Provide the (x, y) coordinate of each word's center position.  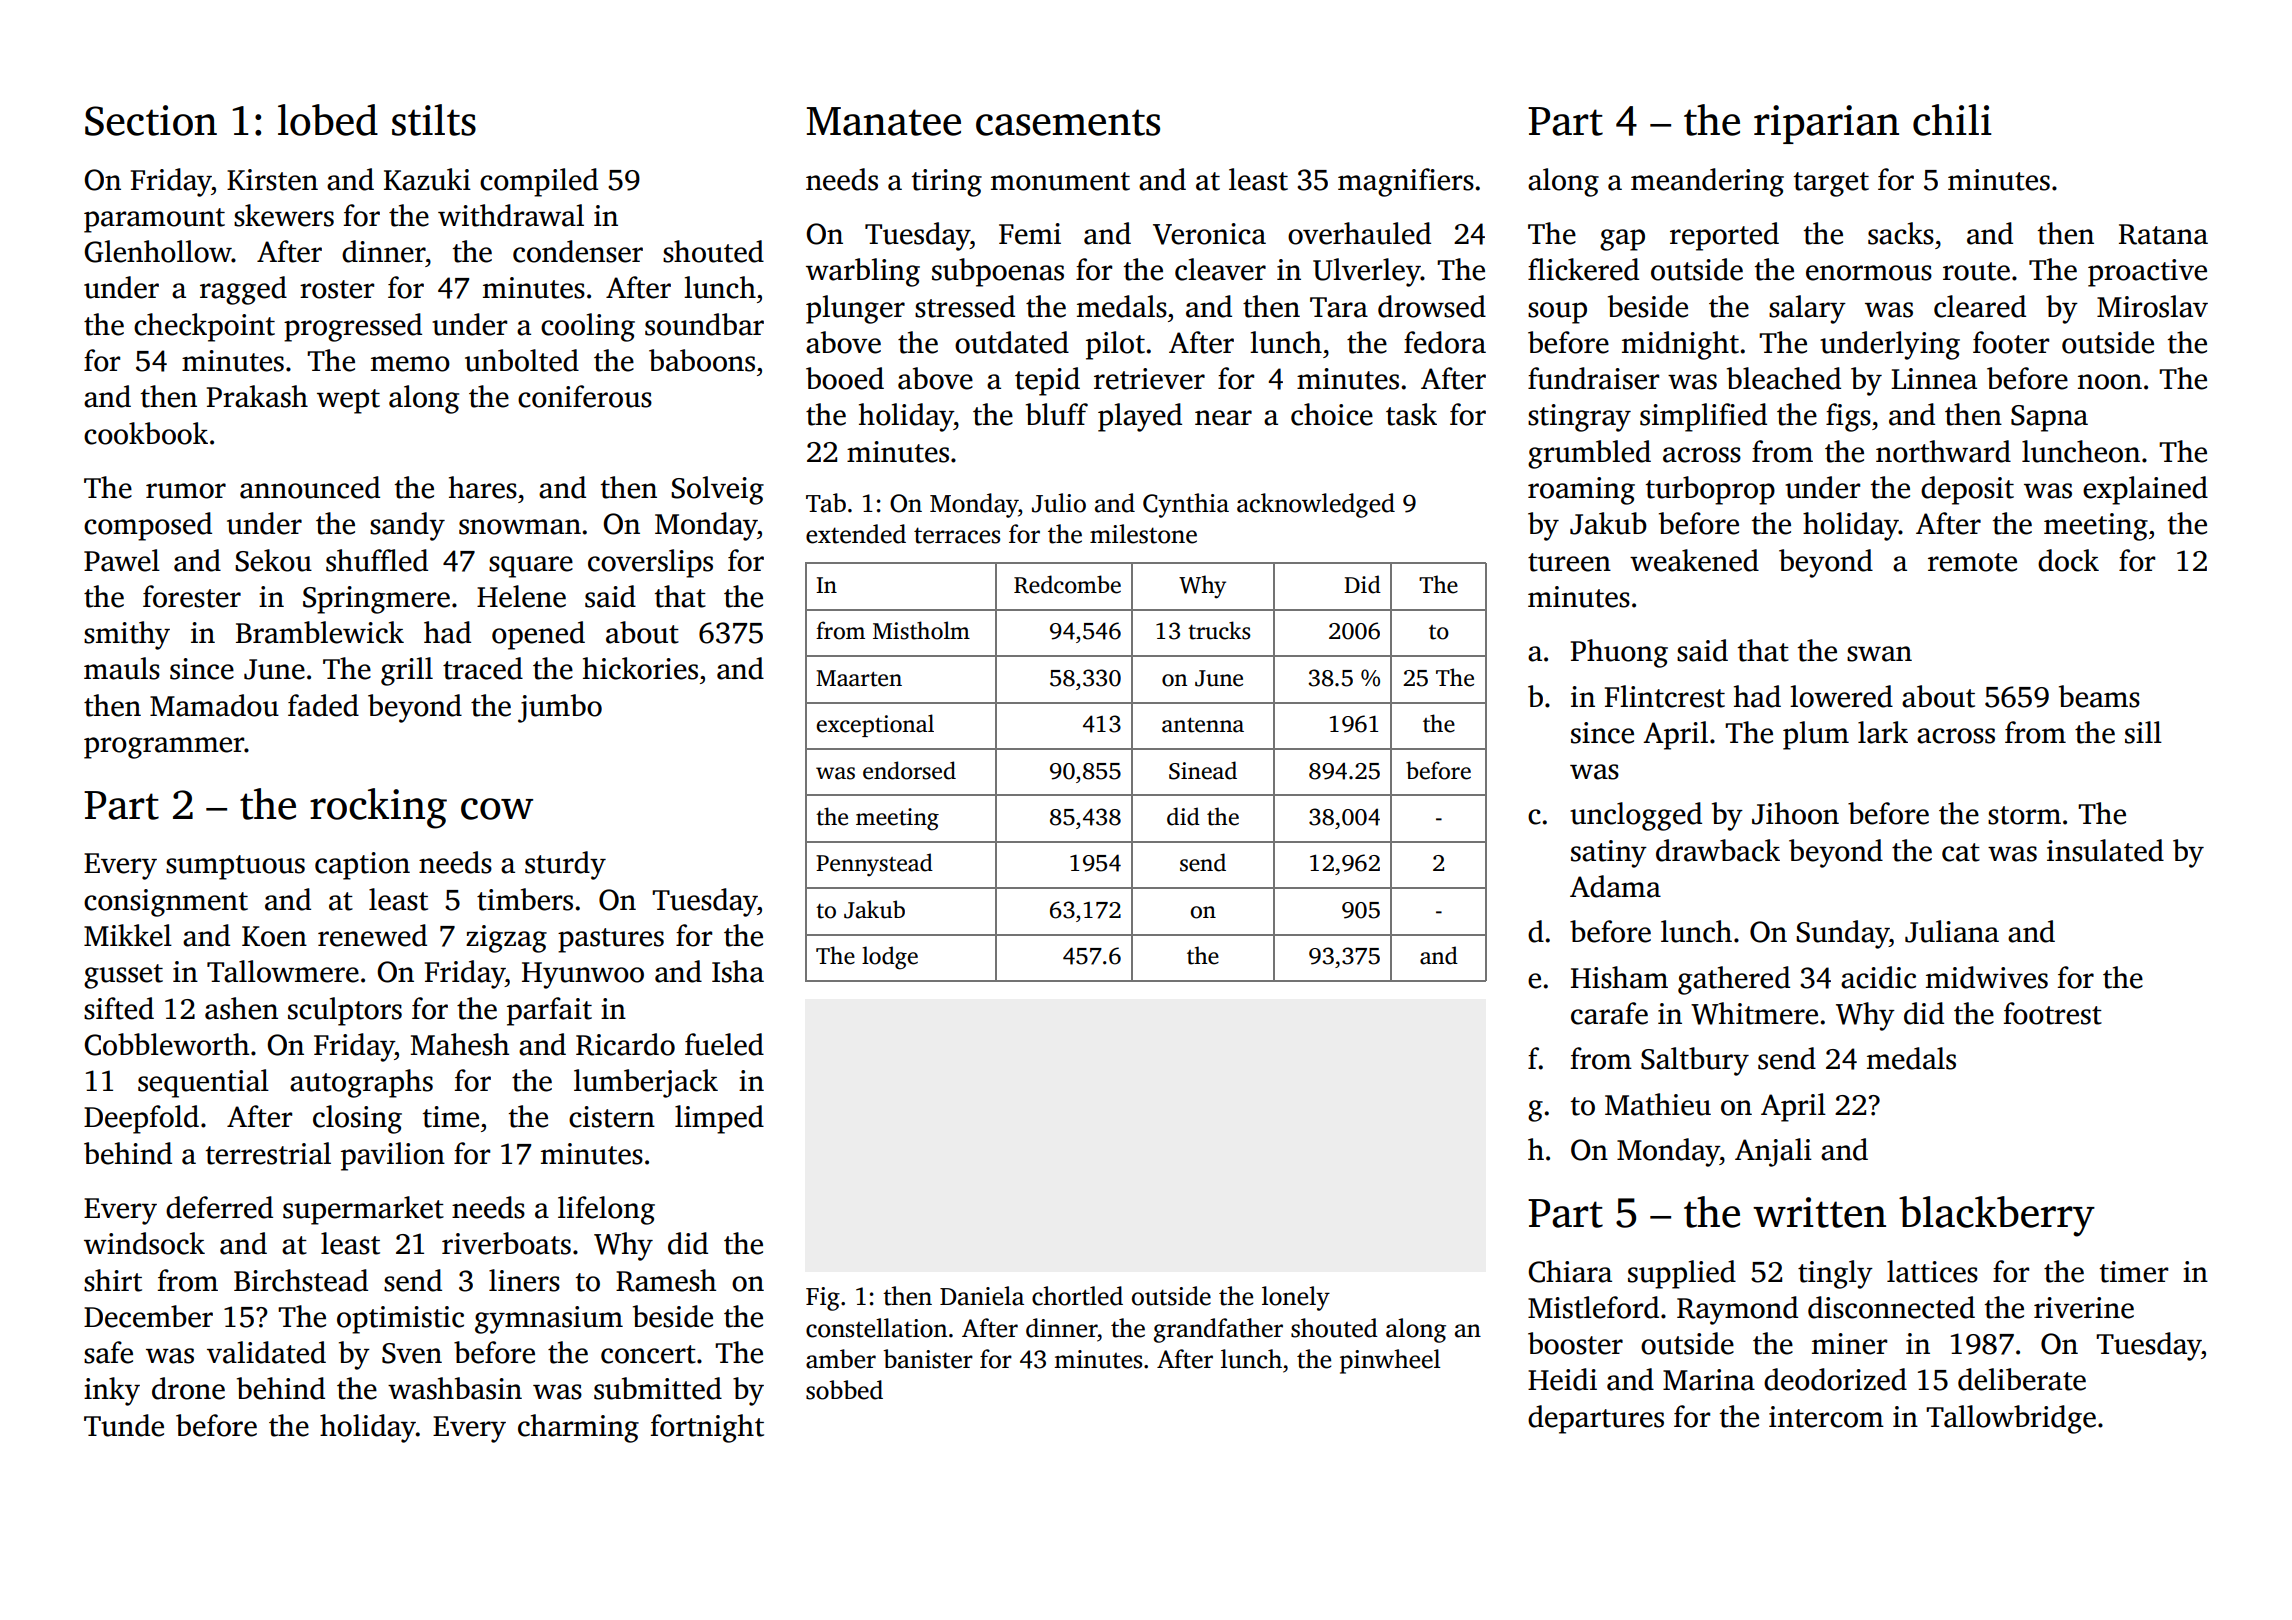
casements (1068, 122)
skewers (284, 215)
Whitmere (1754, 1013)
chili (1952, 120)
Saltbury (1695, 1061)
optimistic (400, 1320)
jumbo (560, 708)
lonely (1296, 1298)
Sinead (1203, 770)
